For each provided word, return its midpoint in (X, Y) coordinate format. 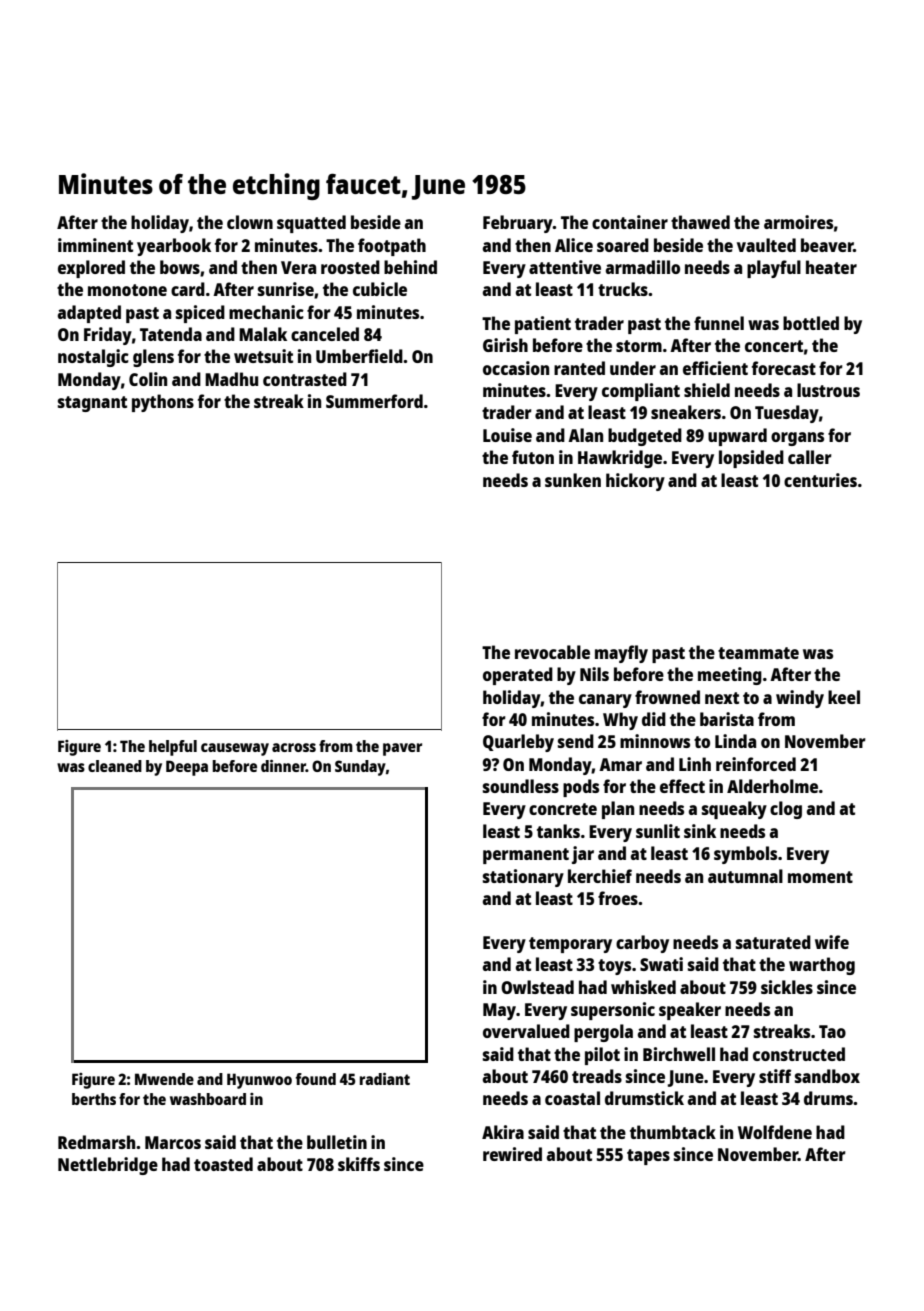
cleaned (115, 766)
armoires (798, 222)
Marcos (173, 1142)
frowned (667, 697)
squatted (311, 224)
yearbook (174, 247)
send (576, 741)
